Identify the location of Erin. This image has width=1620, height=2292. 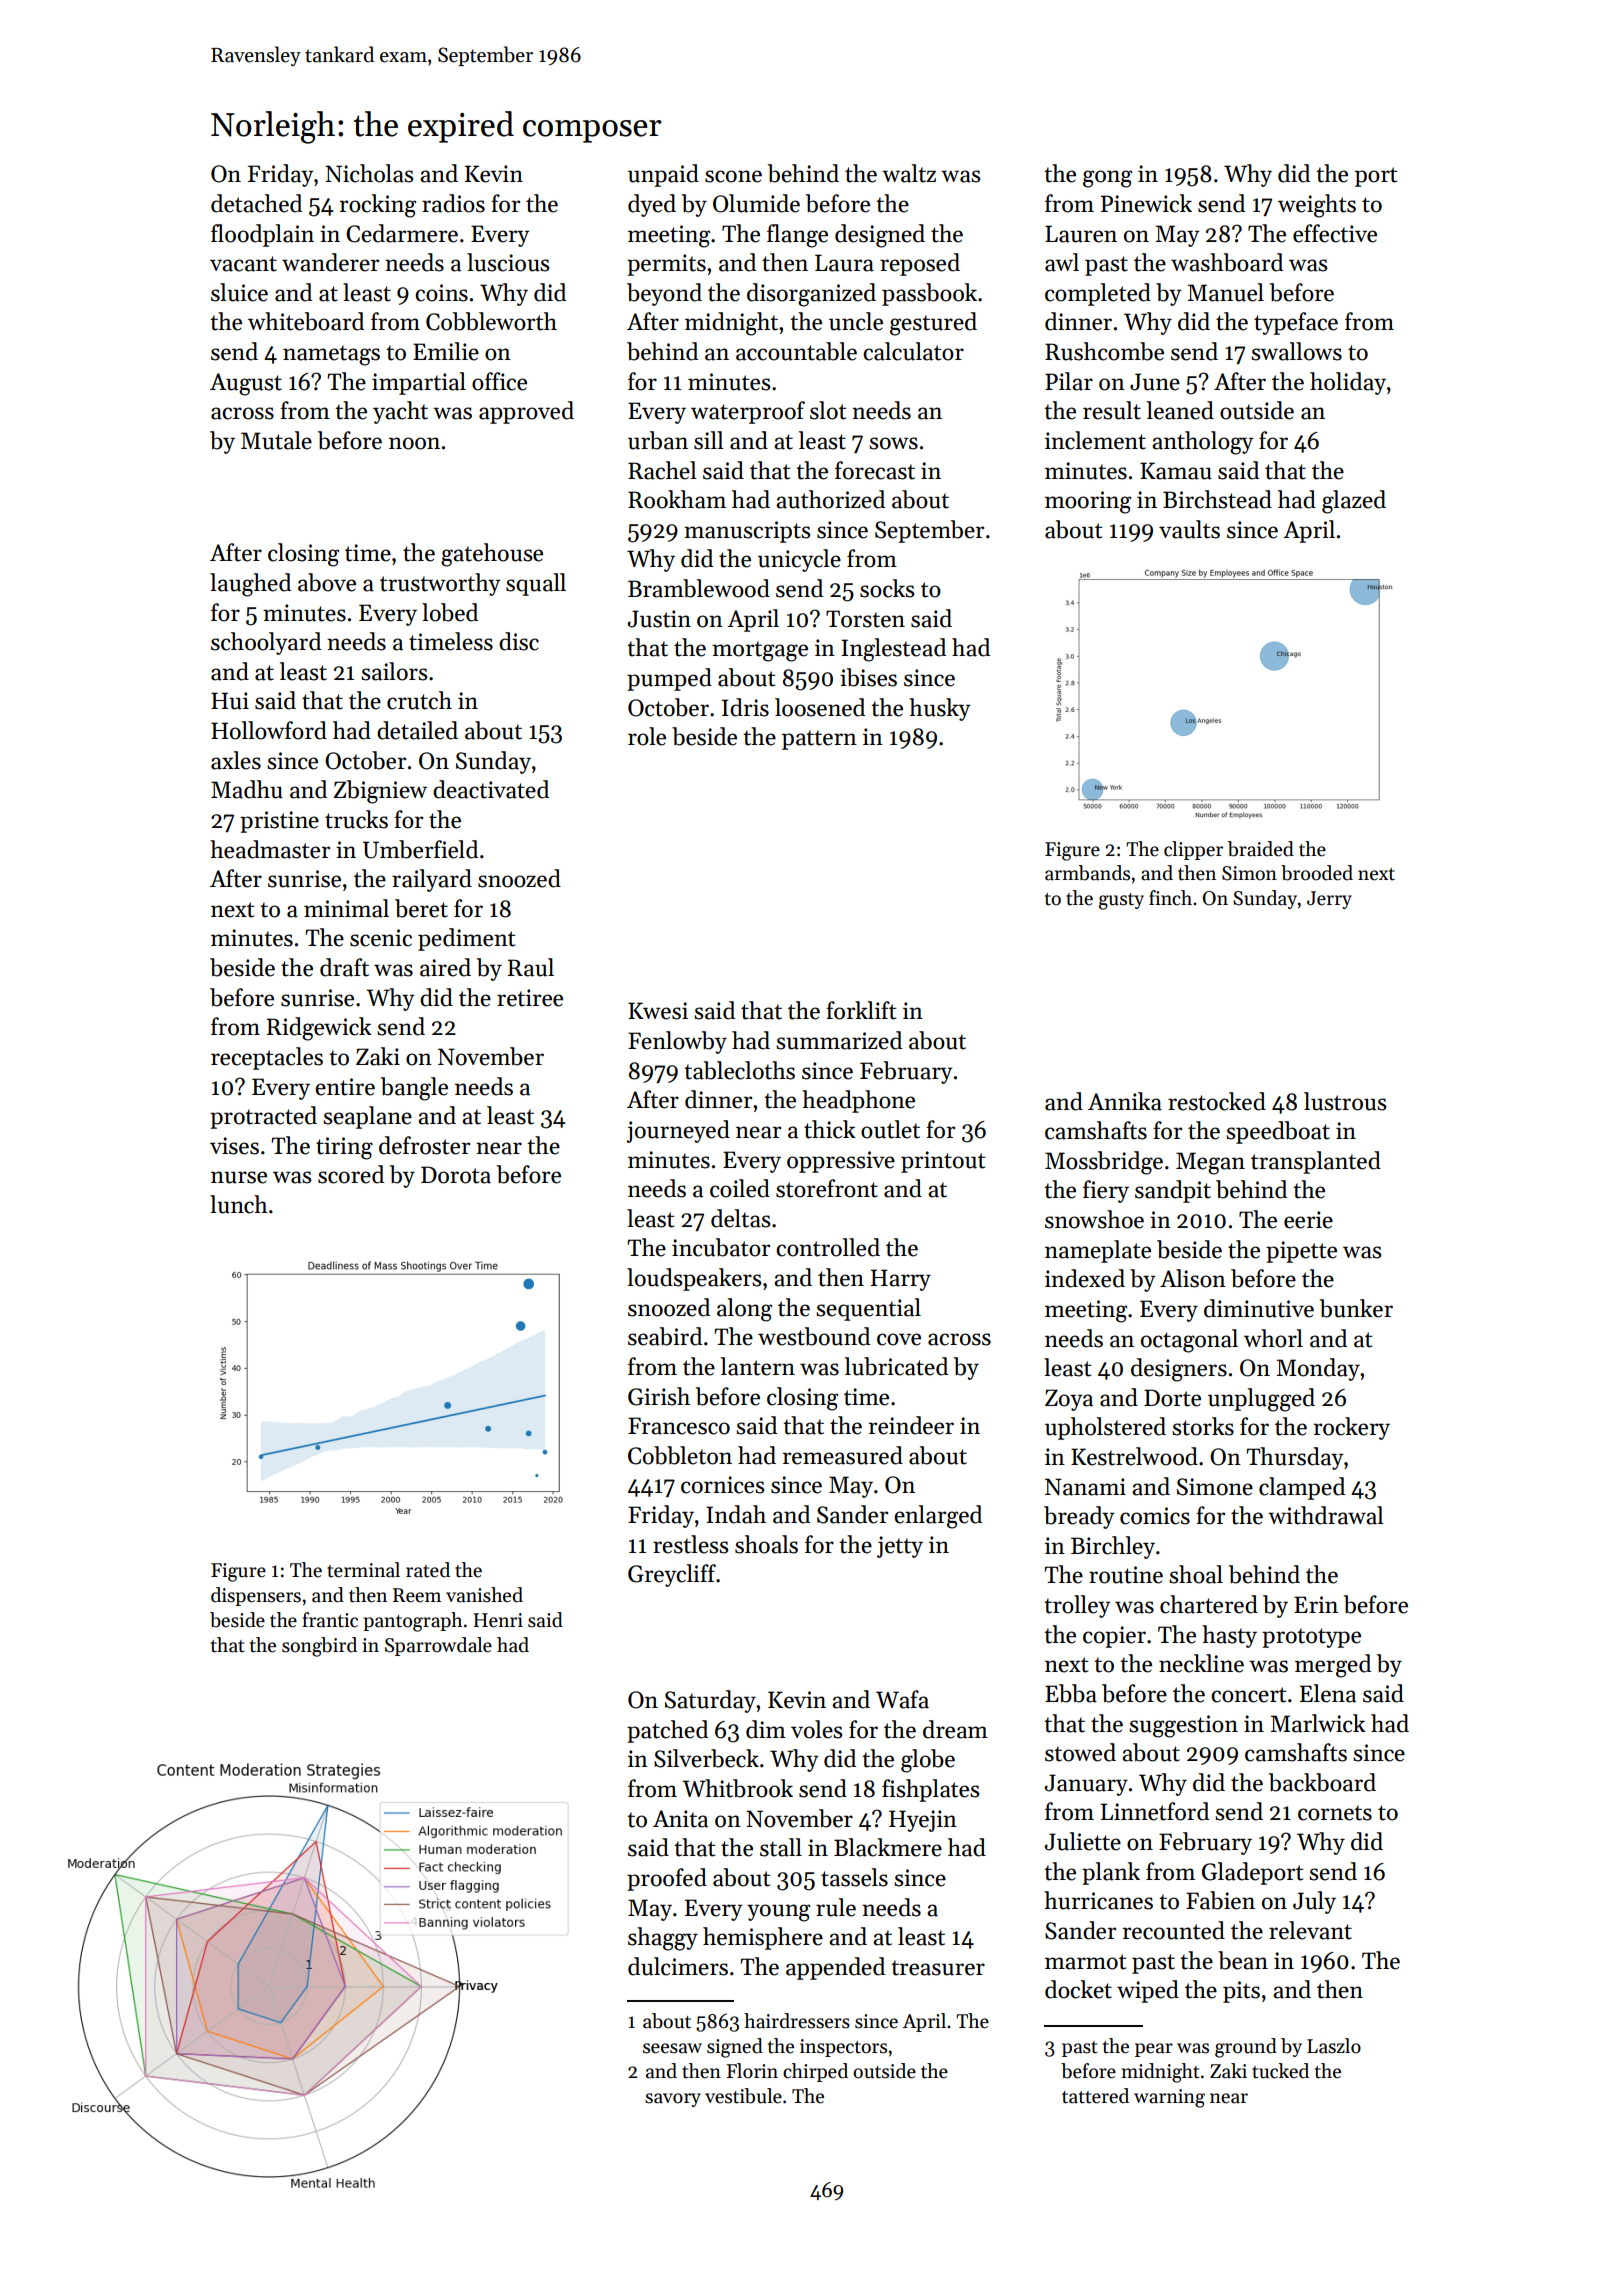
(1316, 1604).
